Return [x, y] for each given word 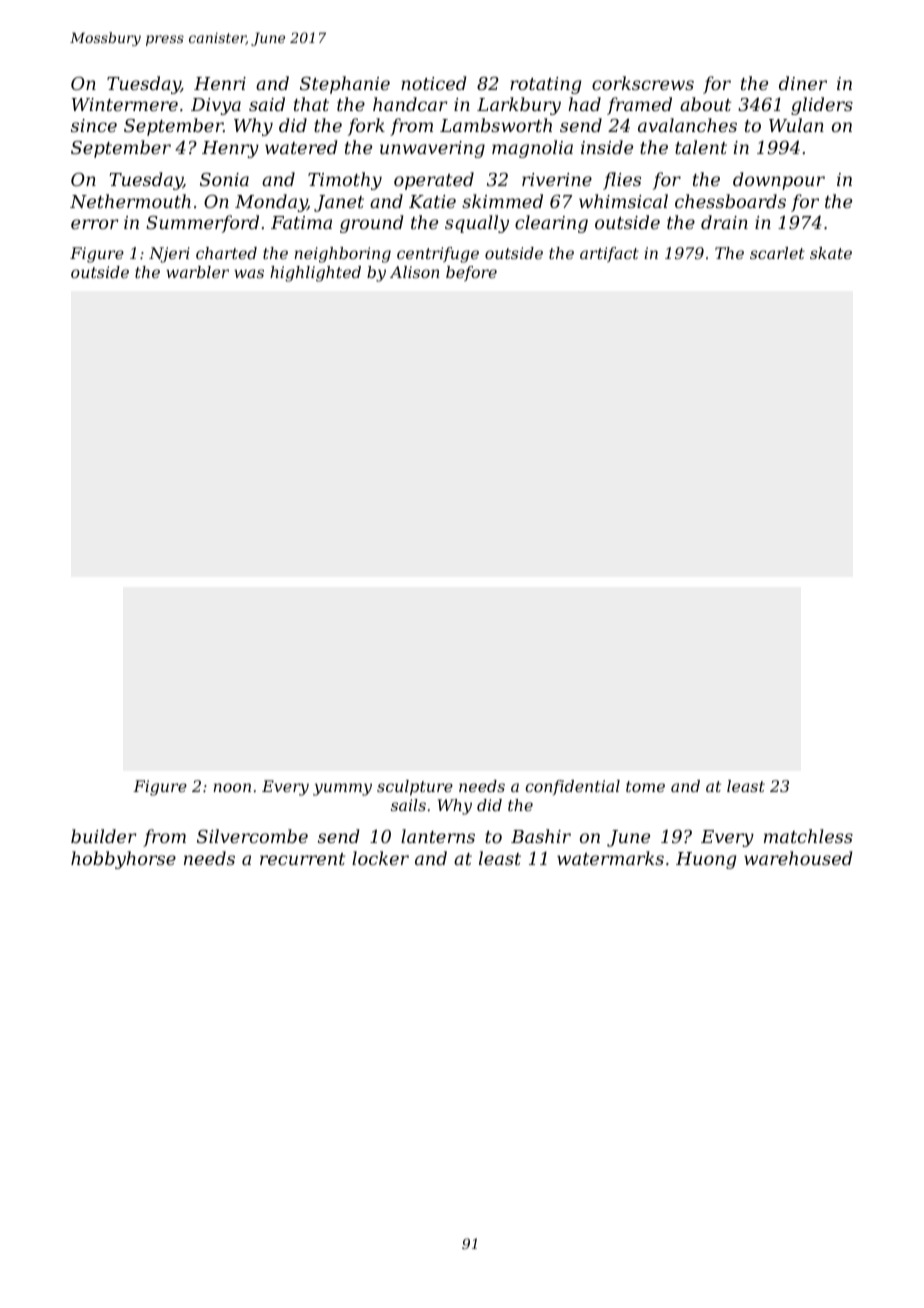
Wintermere [125, 104]
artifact [609, 254]
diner [803, 83]
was [249, 273]
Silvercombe [252, 836]
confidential [572, 787]
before [471, 273]
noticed [433, 83]
